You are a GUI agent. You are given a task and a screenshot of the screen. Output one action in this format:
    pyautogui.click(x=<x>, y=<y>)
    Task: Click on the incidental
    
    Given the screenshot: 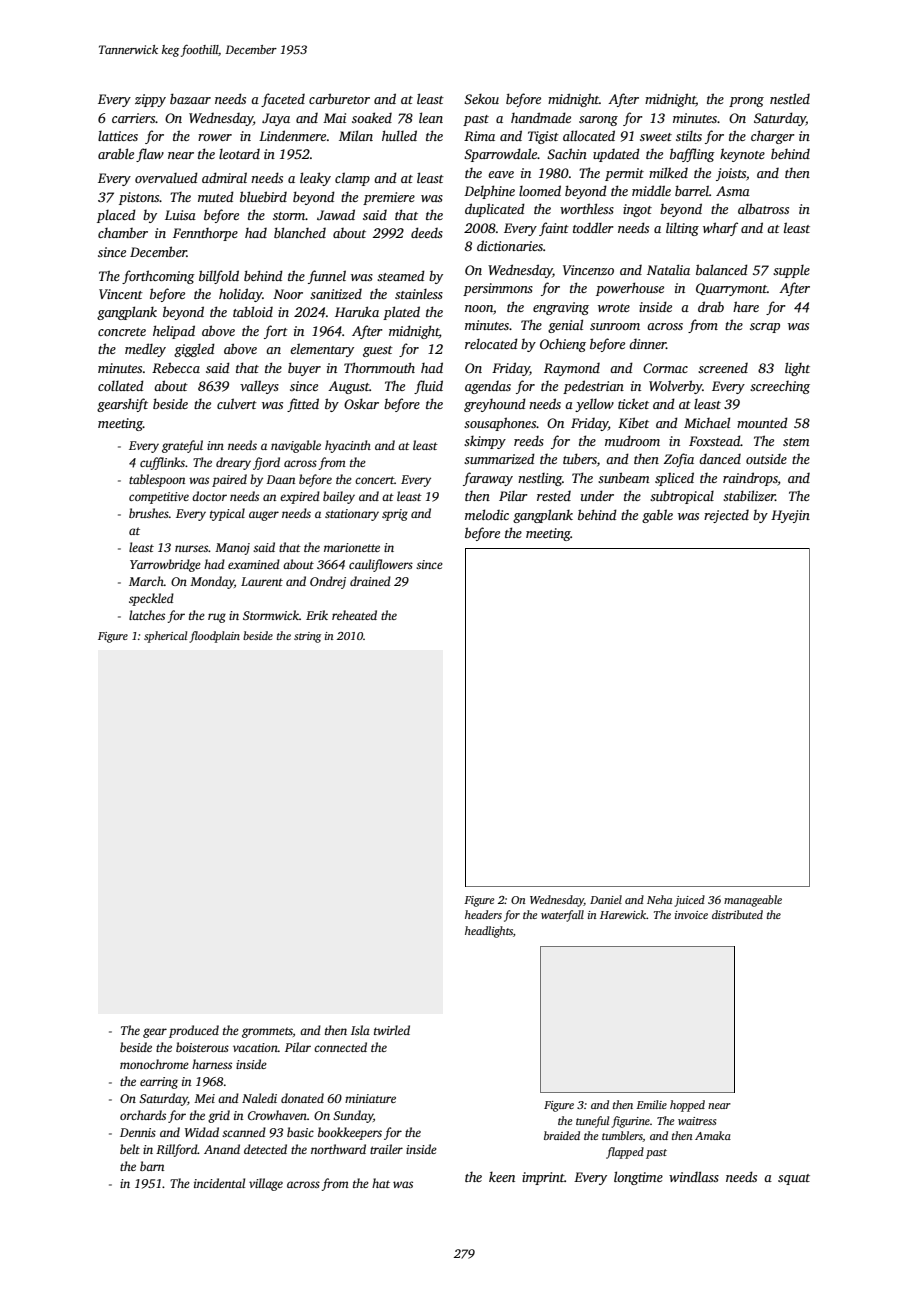 What is the action you would take?
    pyautogui.click(x=219, y=1183)
